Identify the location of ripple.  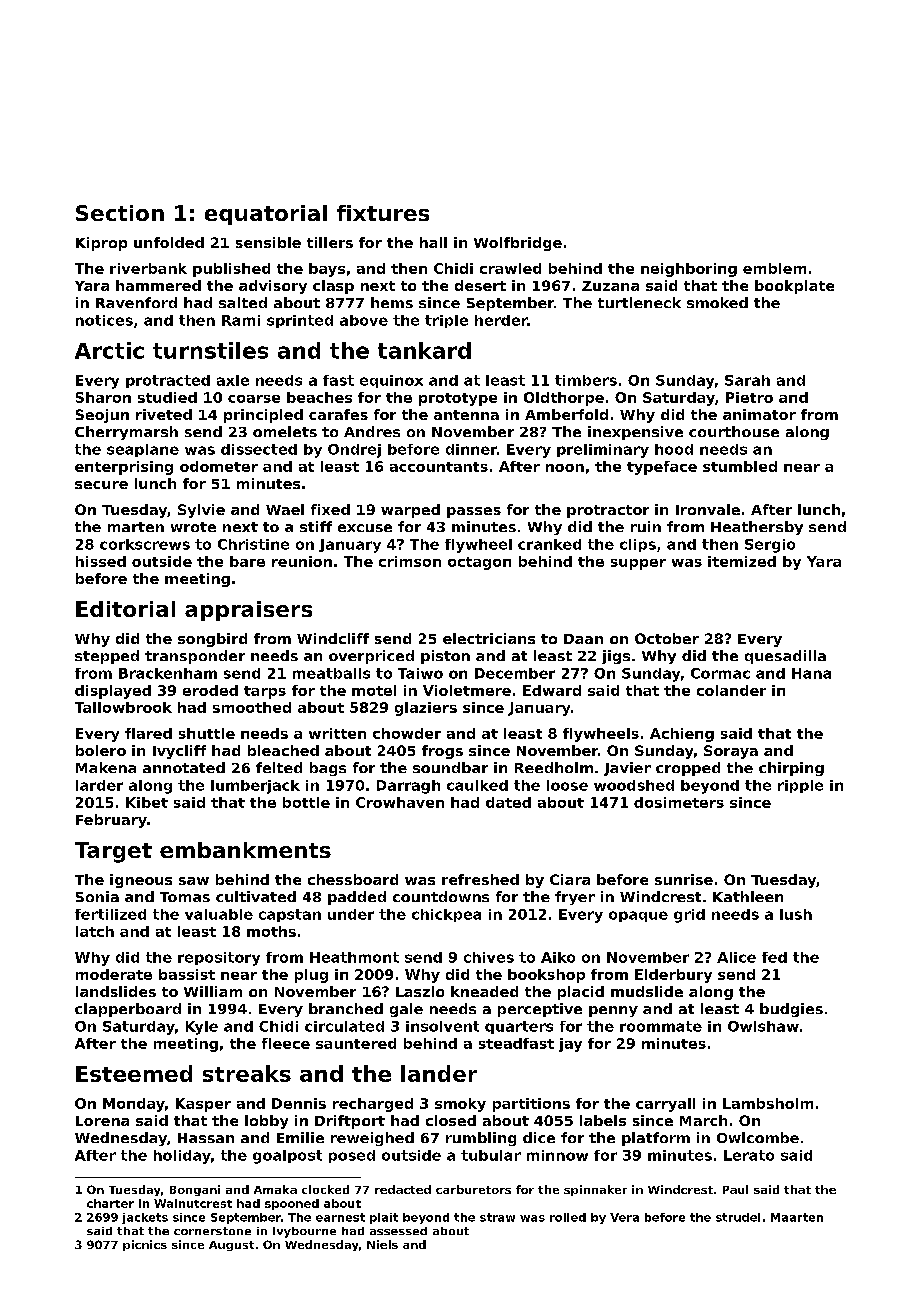
(800, 786).
